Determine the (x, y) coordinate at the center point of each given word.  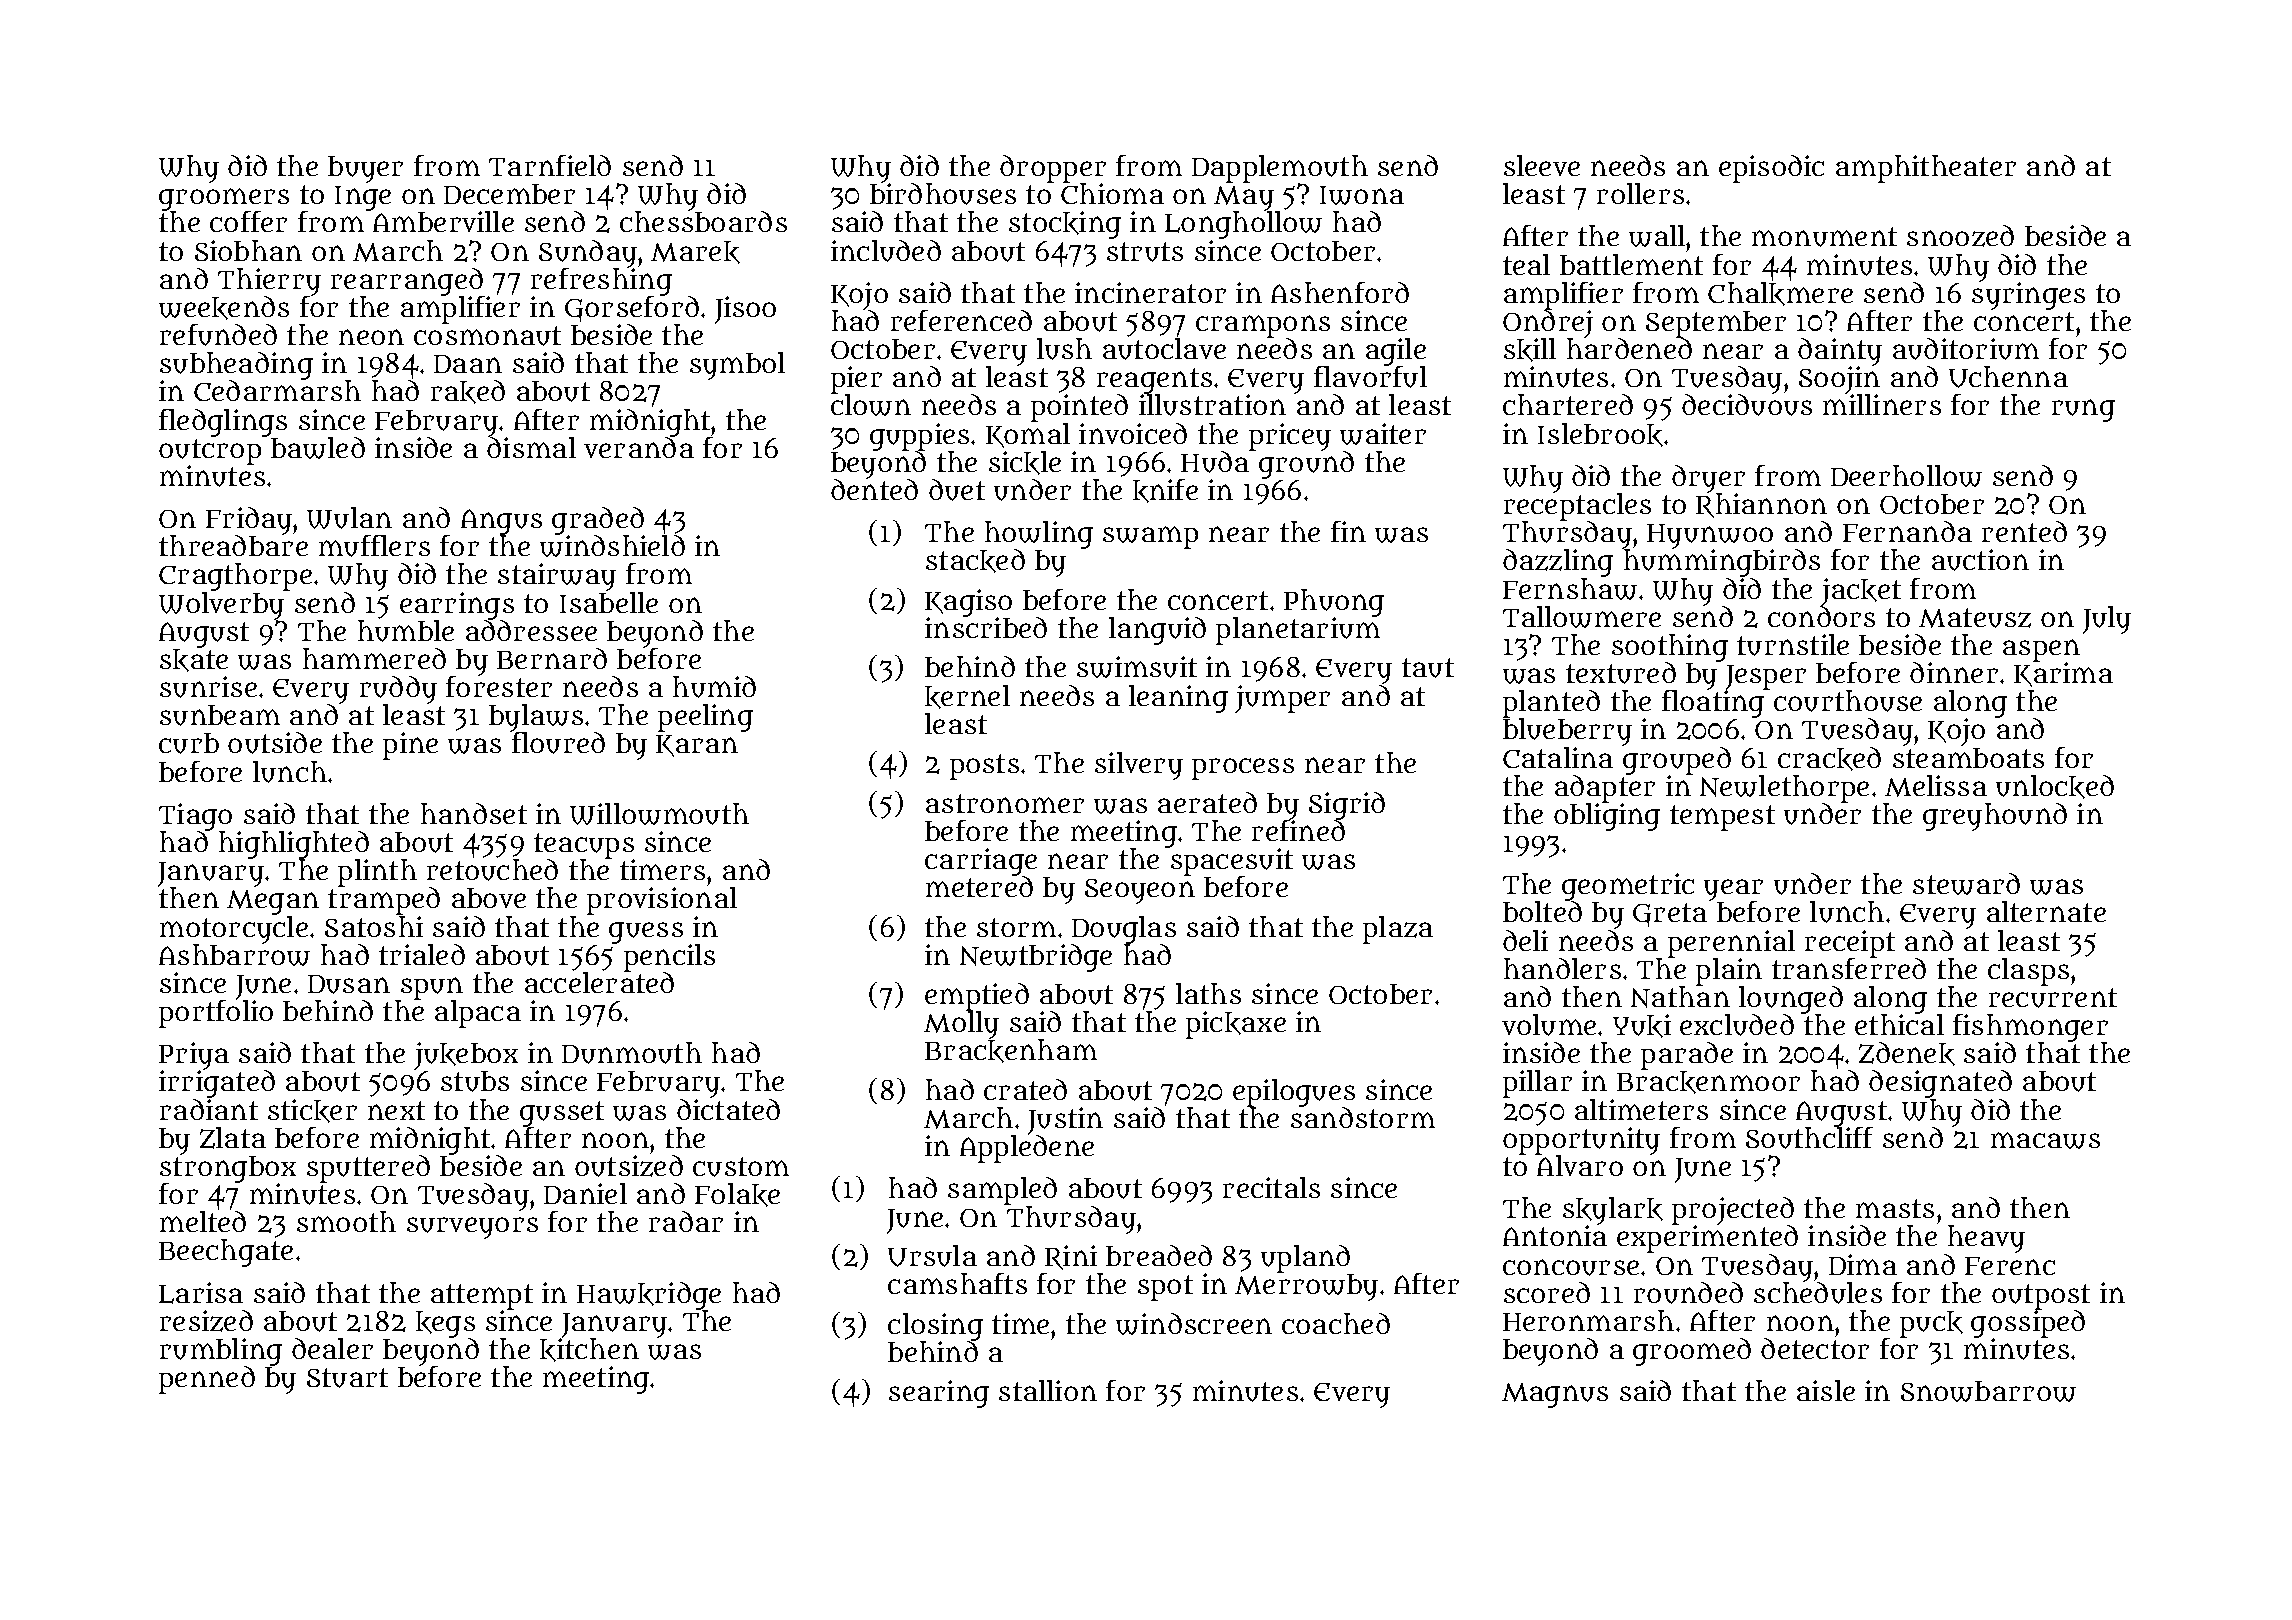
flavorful (1370, 377)
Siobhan (248, 250)
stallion (1048, 1390)
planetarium (1298, 631)
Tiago (195, 817)
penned (207, 1380)
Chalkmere (1780, 294)
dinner (1954, 672)
